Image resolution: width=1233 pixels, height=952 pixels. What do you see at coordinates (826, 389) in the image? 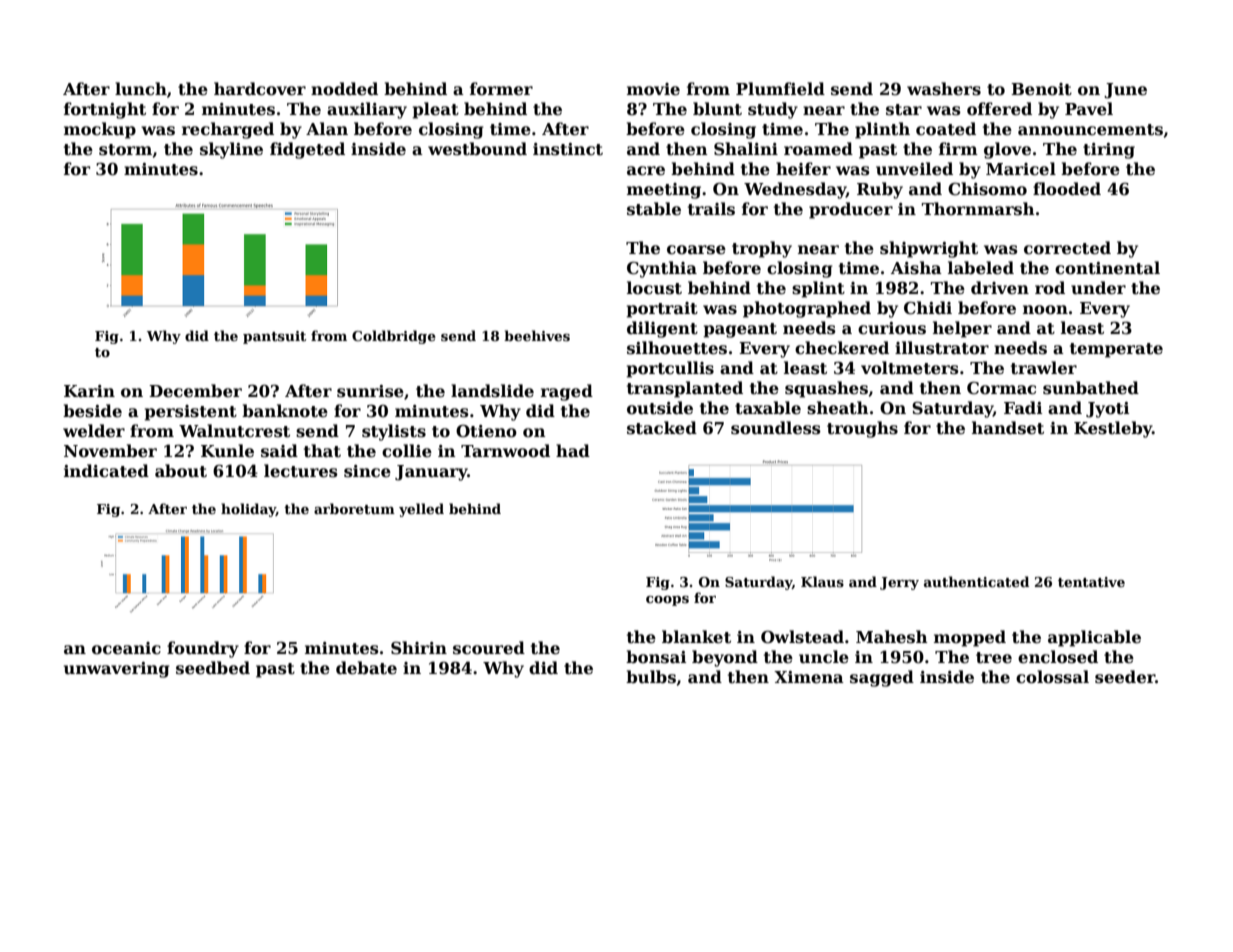
I see `squashes` at bounding box center [826, 389].
